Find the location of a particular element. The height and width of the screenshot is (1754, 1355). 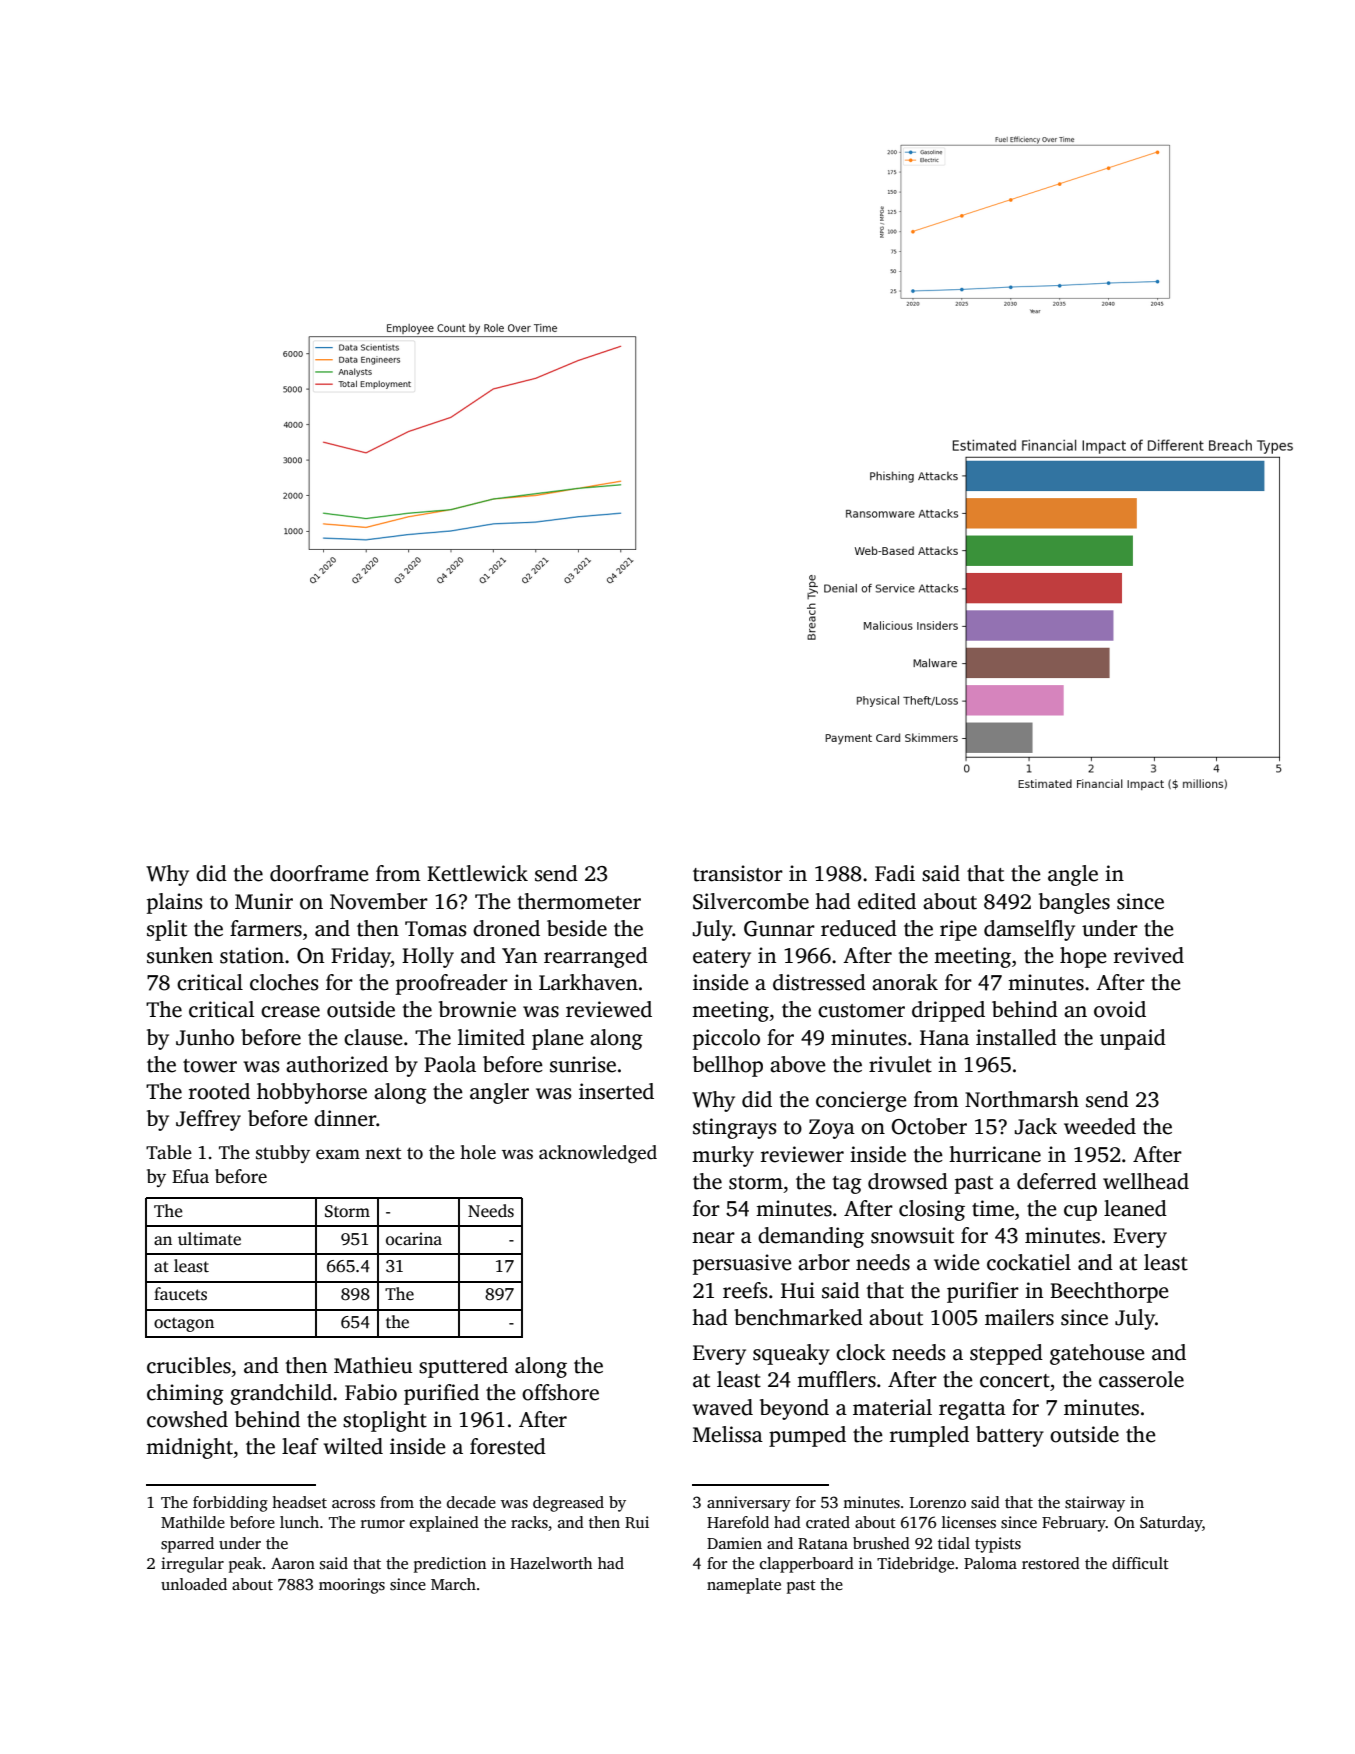

mailers is located at coordinates (1019, 1317).
